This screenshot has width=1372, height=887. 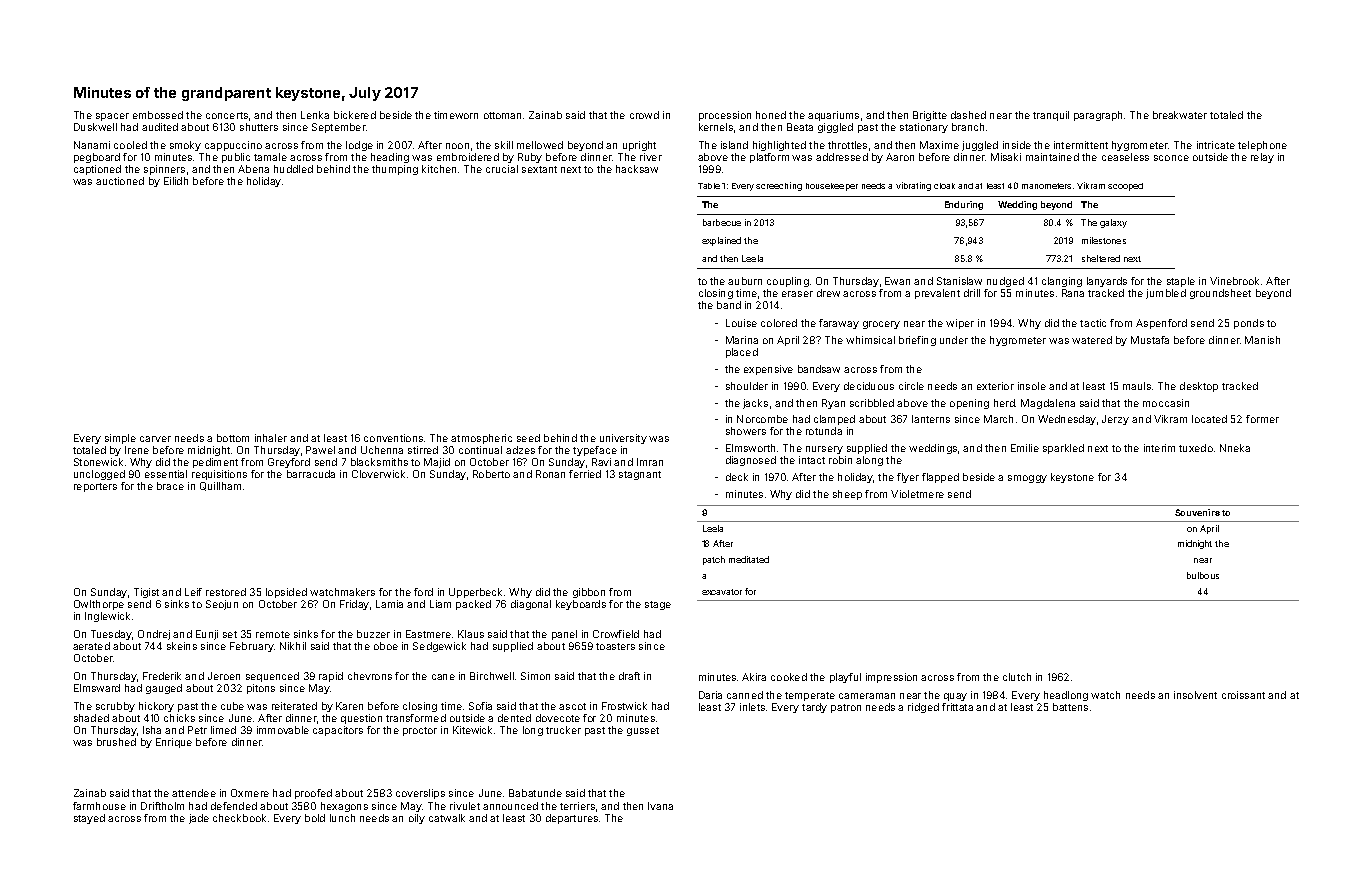 What do you see at coordinates (227, 115) in the screenshot?
I see `concerts` at bounding box center [227, 115].
